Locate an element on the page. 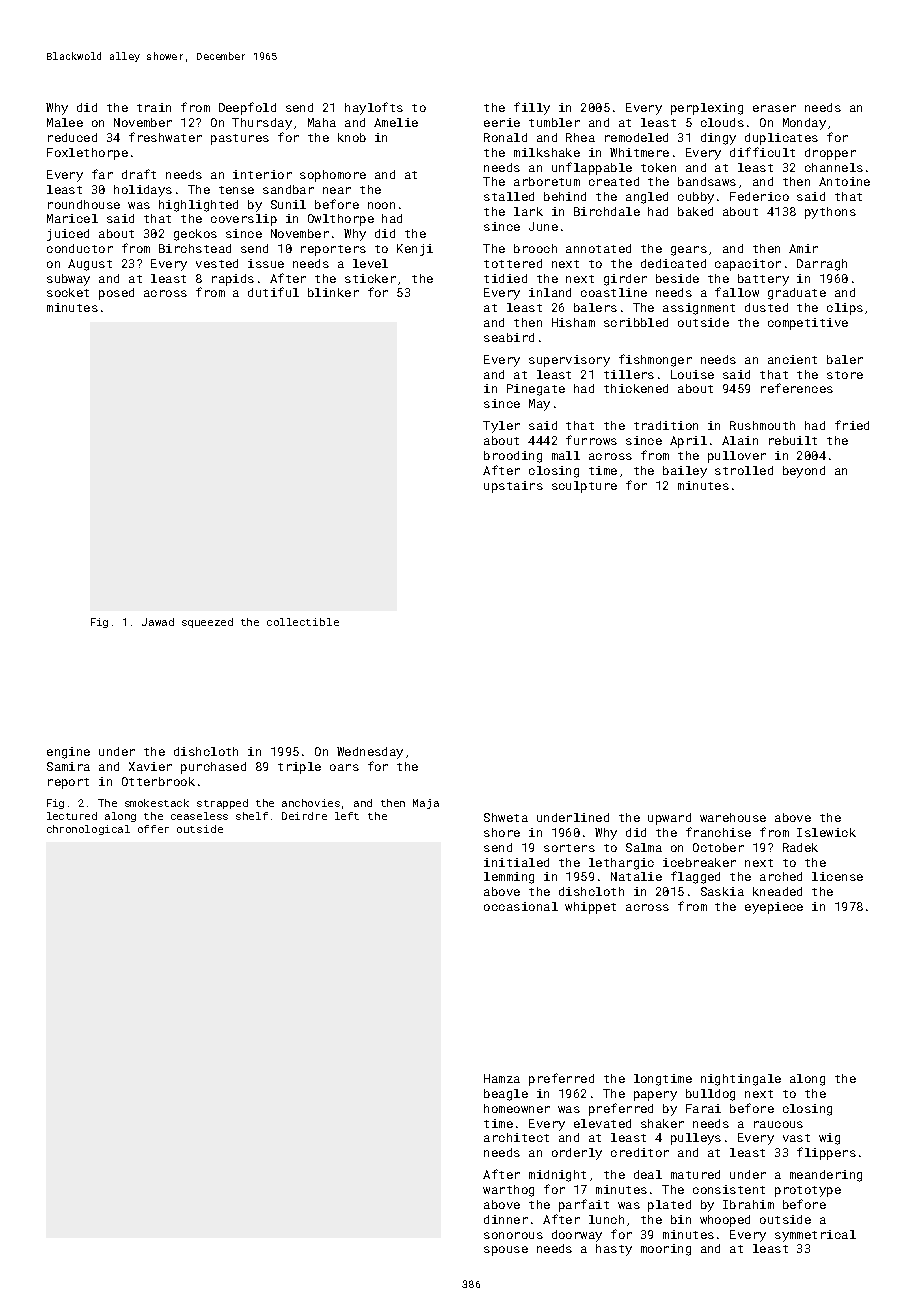 The image size is (924, 1308). eraser is located at coordinates (774, 108).
